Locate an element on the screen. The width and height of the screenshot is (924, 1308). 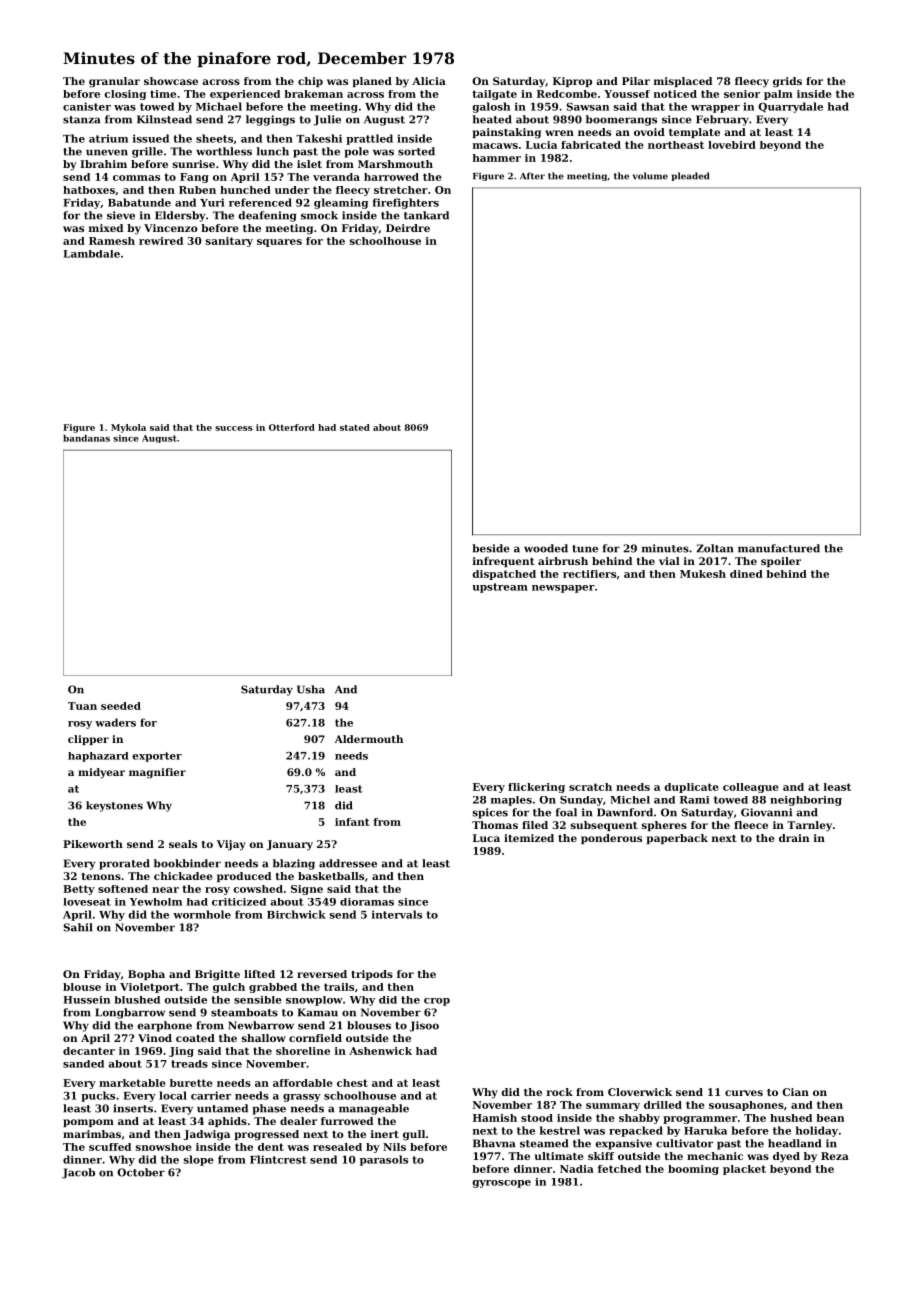
scratch is located at coordinates (590, 787).
